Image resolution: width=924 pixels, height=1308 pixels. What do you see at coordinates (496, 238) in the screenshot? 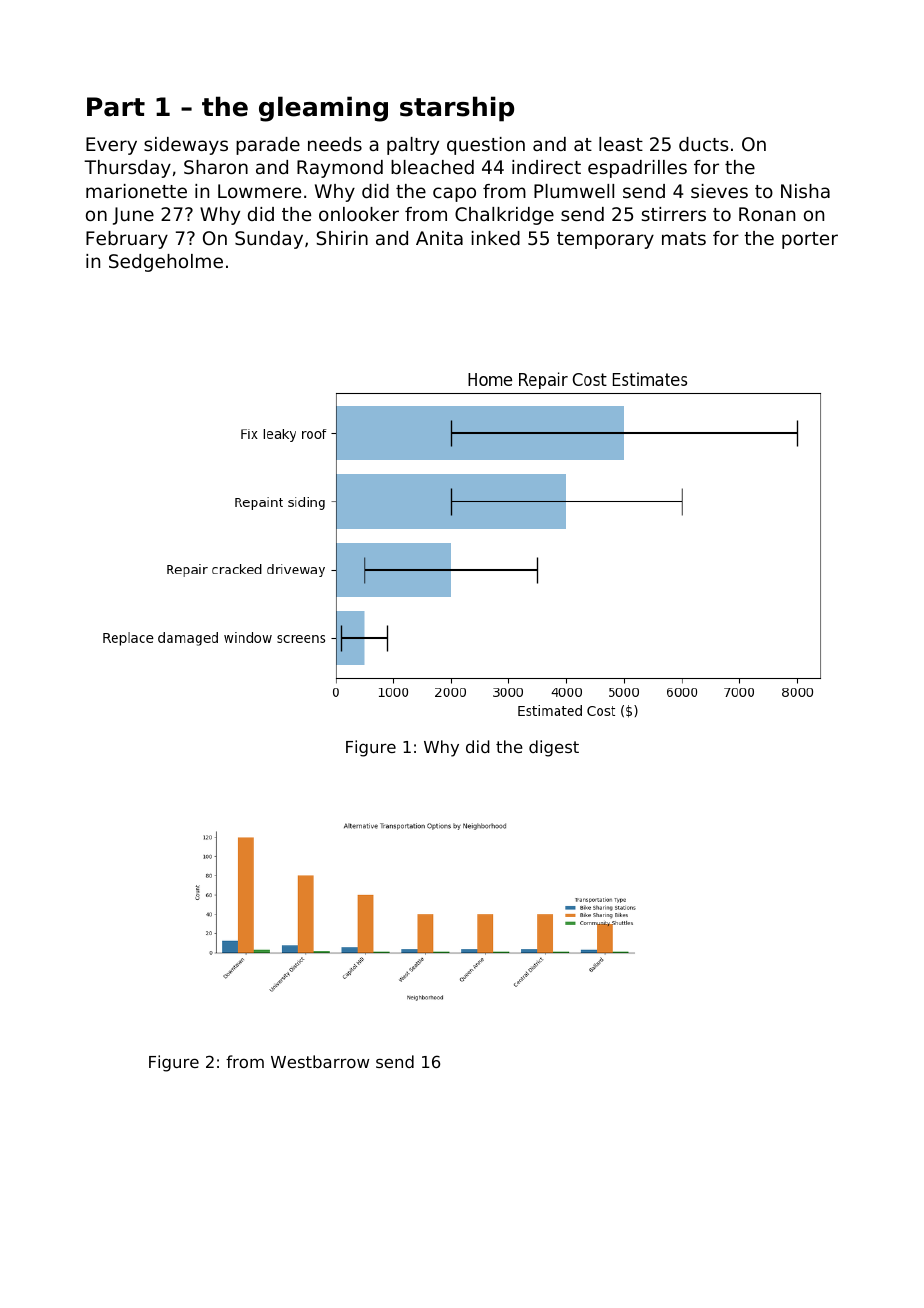
I see `inked` at bounding box center [496, 238].
